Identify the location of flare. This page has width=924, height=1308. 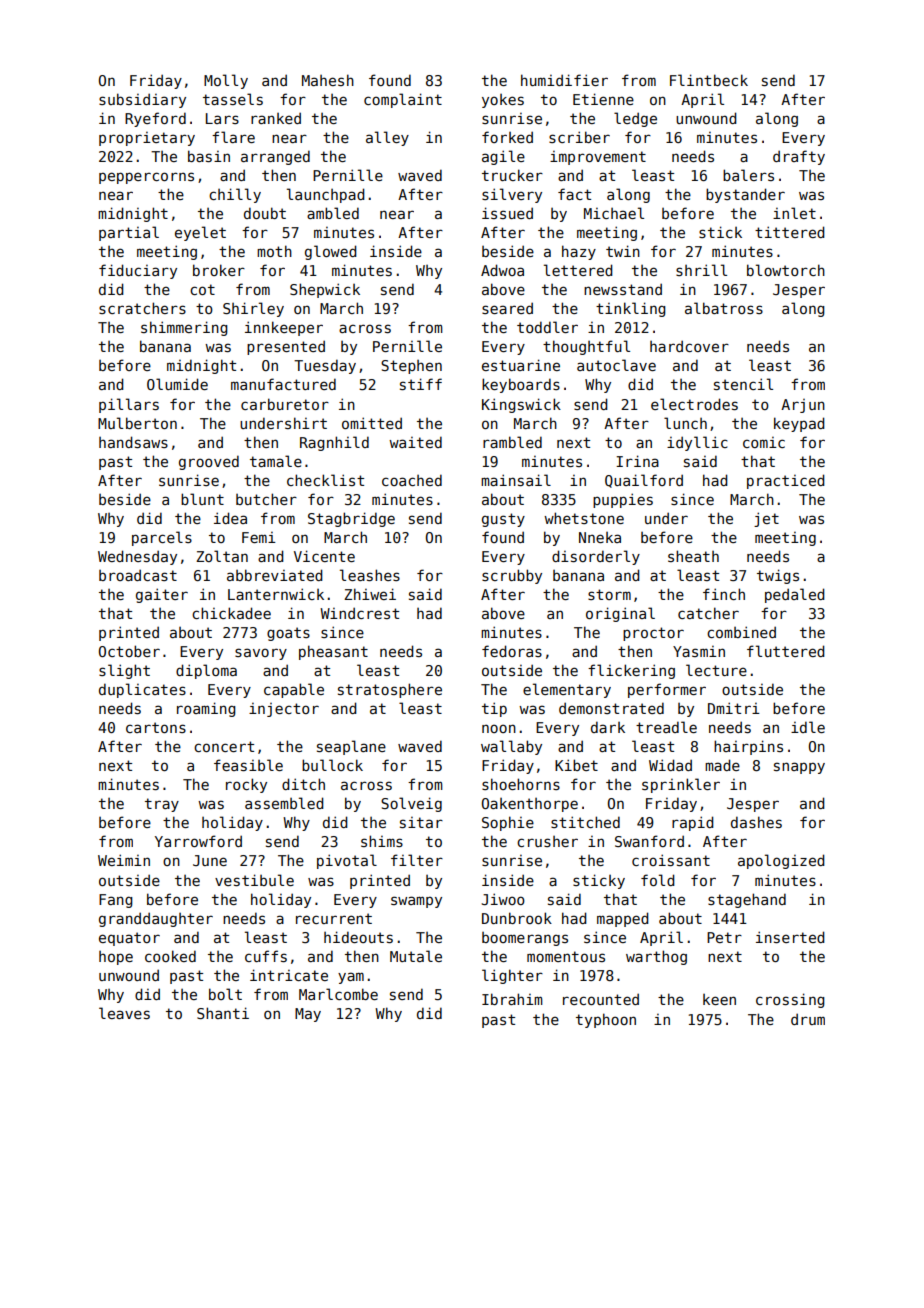
(233, 137).
